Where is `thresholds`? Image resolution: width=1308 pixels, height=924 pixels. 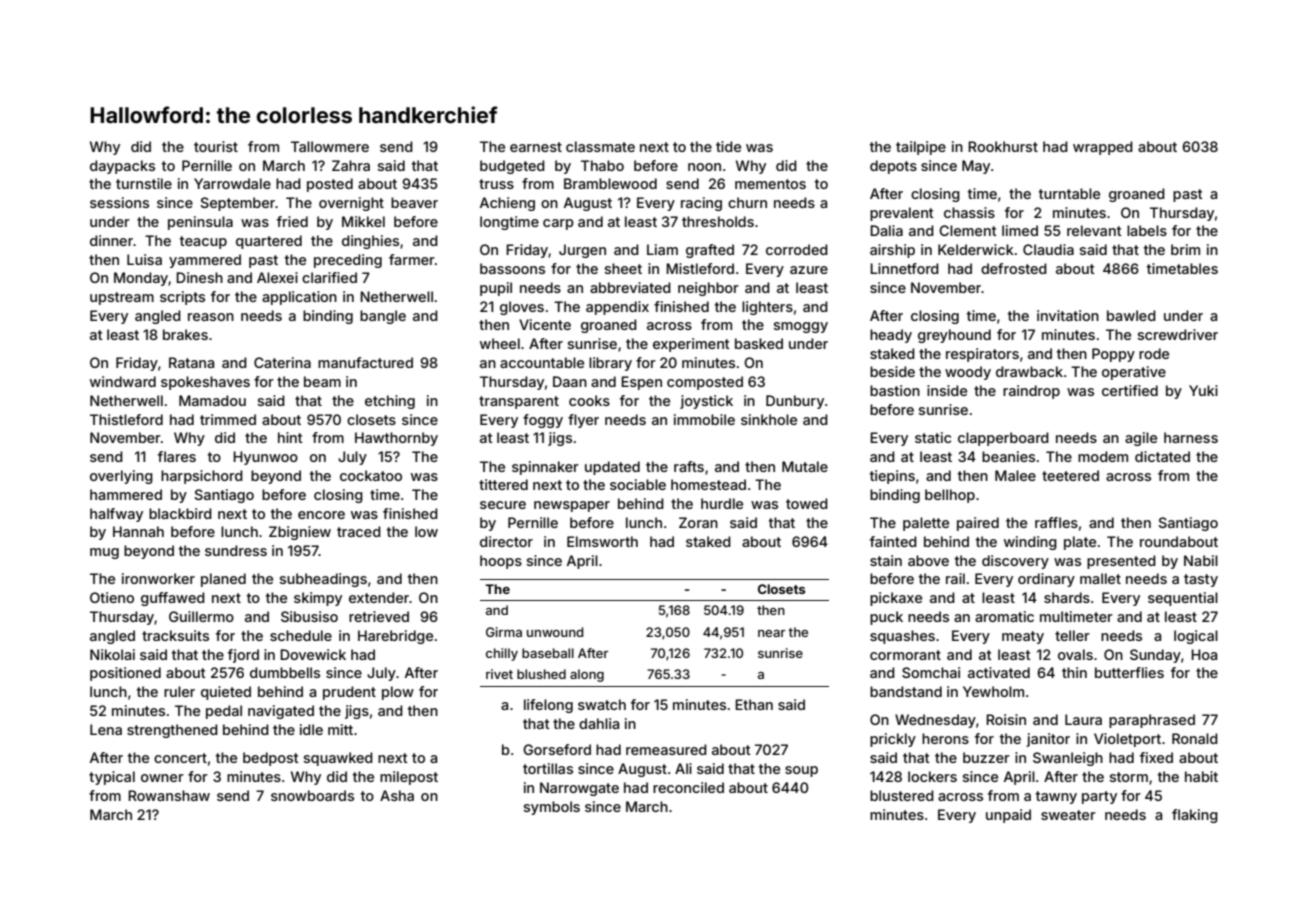 thresholds is located at coordinates (718, 221).
